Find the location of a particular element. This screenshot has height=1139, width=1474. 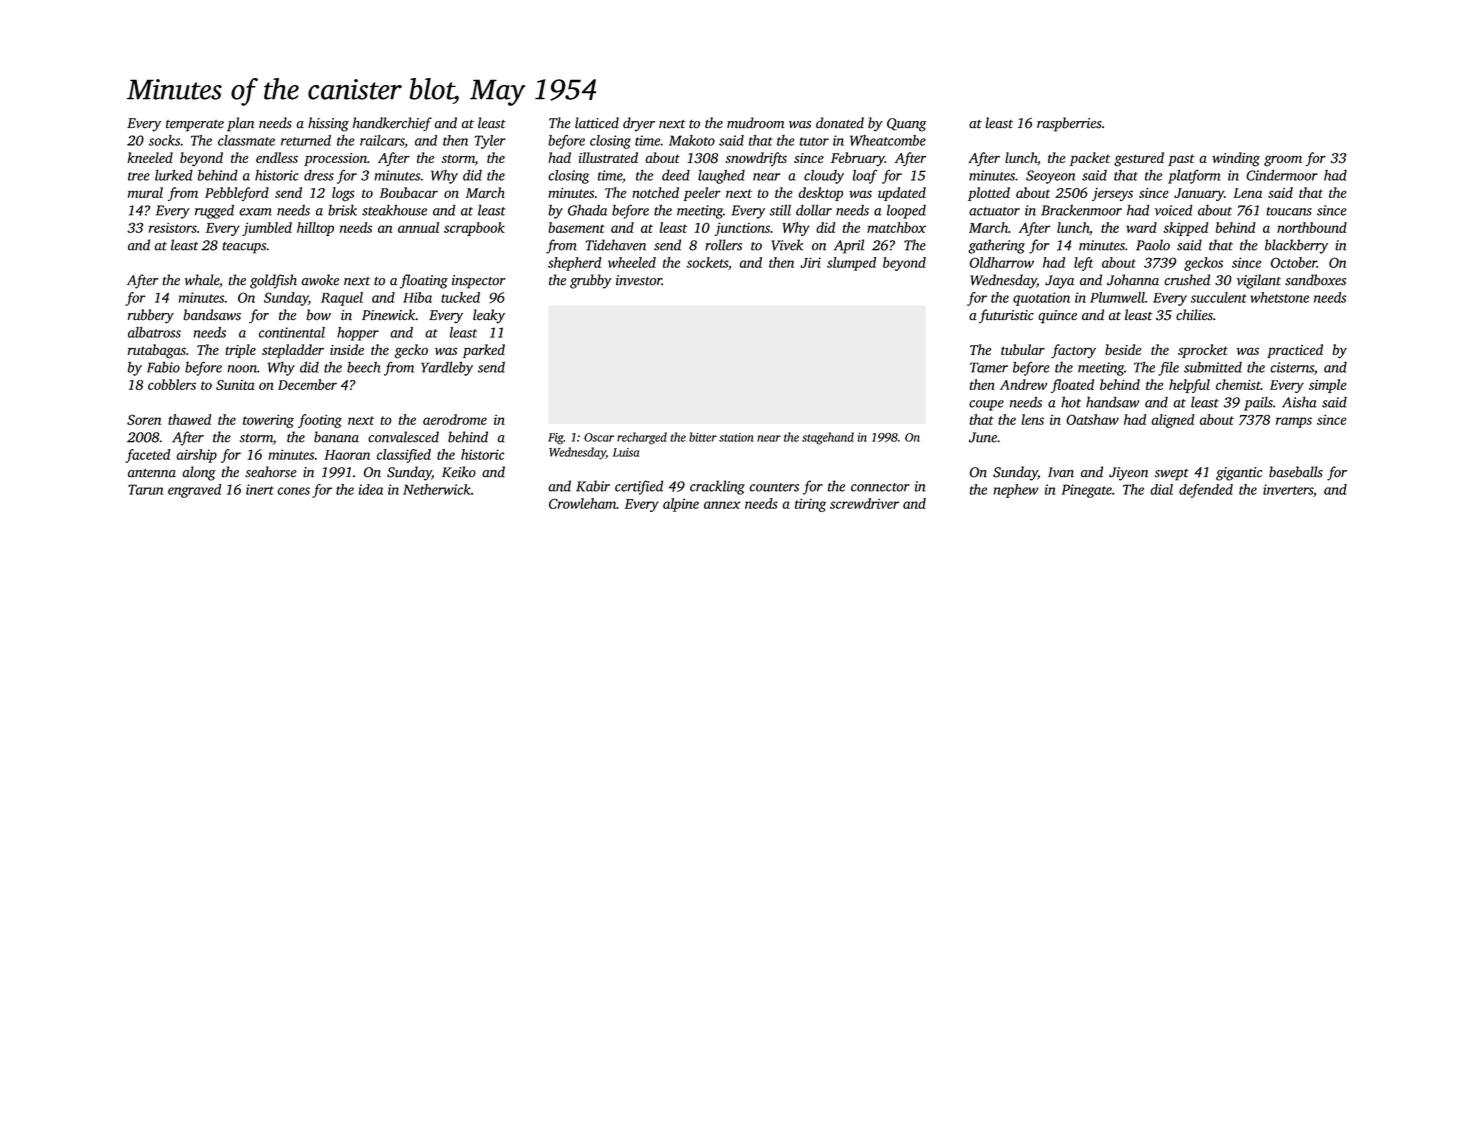

leaky is located at coordinates (489, 316).
